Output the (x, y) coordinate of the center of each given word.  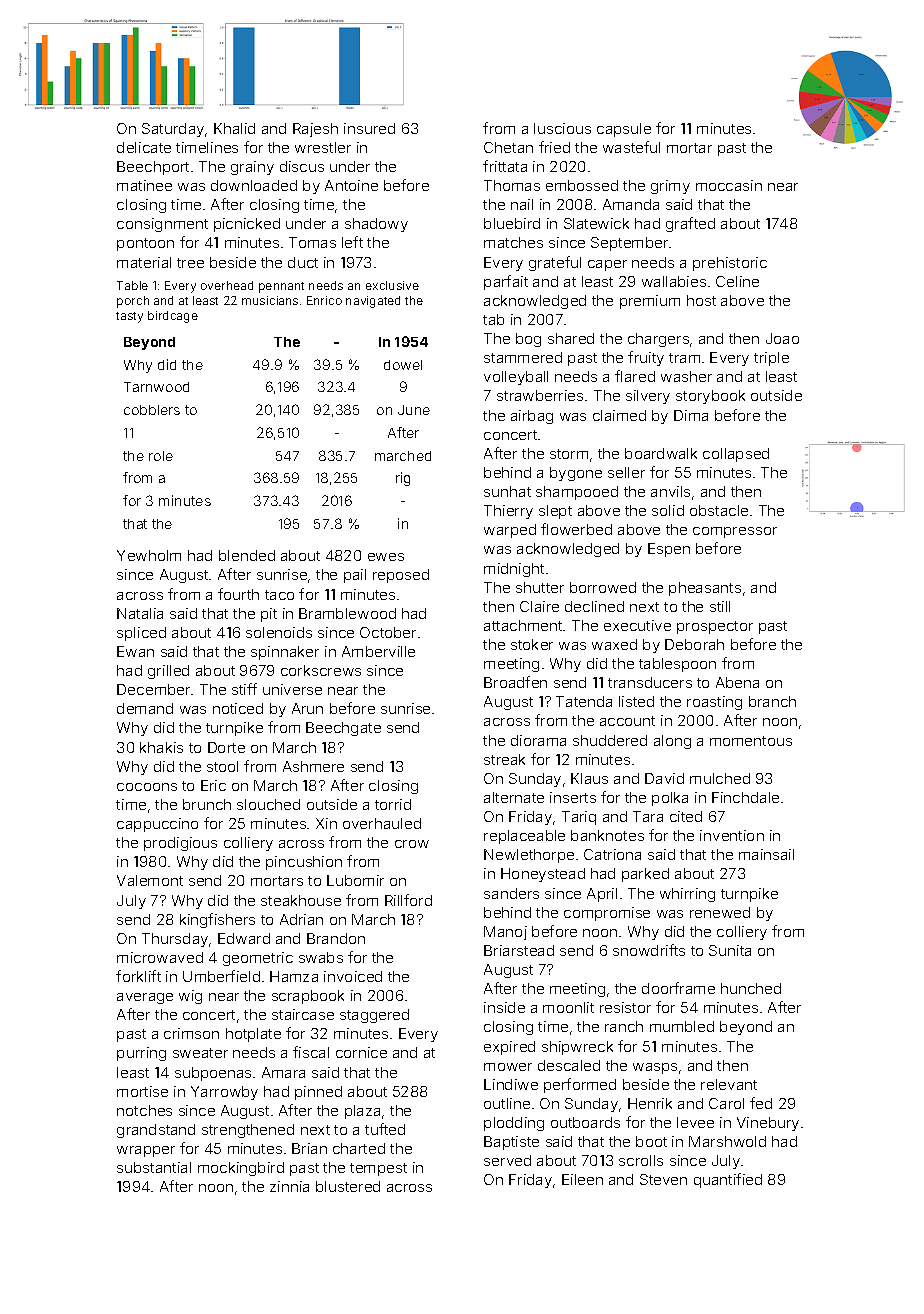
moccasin (729, 185)
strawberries (540, 395)
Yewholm (149, 555)
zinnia (289, 1186)
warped (510, 531)
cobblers (152, 410)
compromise (607, 914)
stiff (244, 689)
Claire (539, 606)
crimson (191, 1033)
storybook (710, 397)
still (720, 606)
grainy (252, 168)
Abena (737, 682)
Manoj (505, 933)
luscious (562, 128)
